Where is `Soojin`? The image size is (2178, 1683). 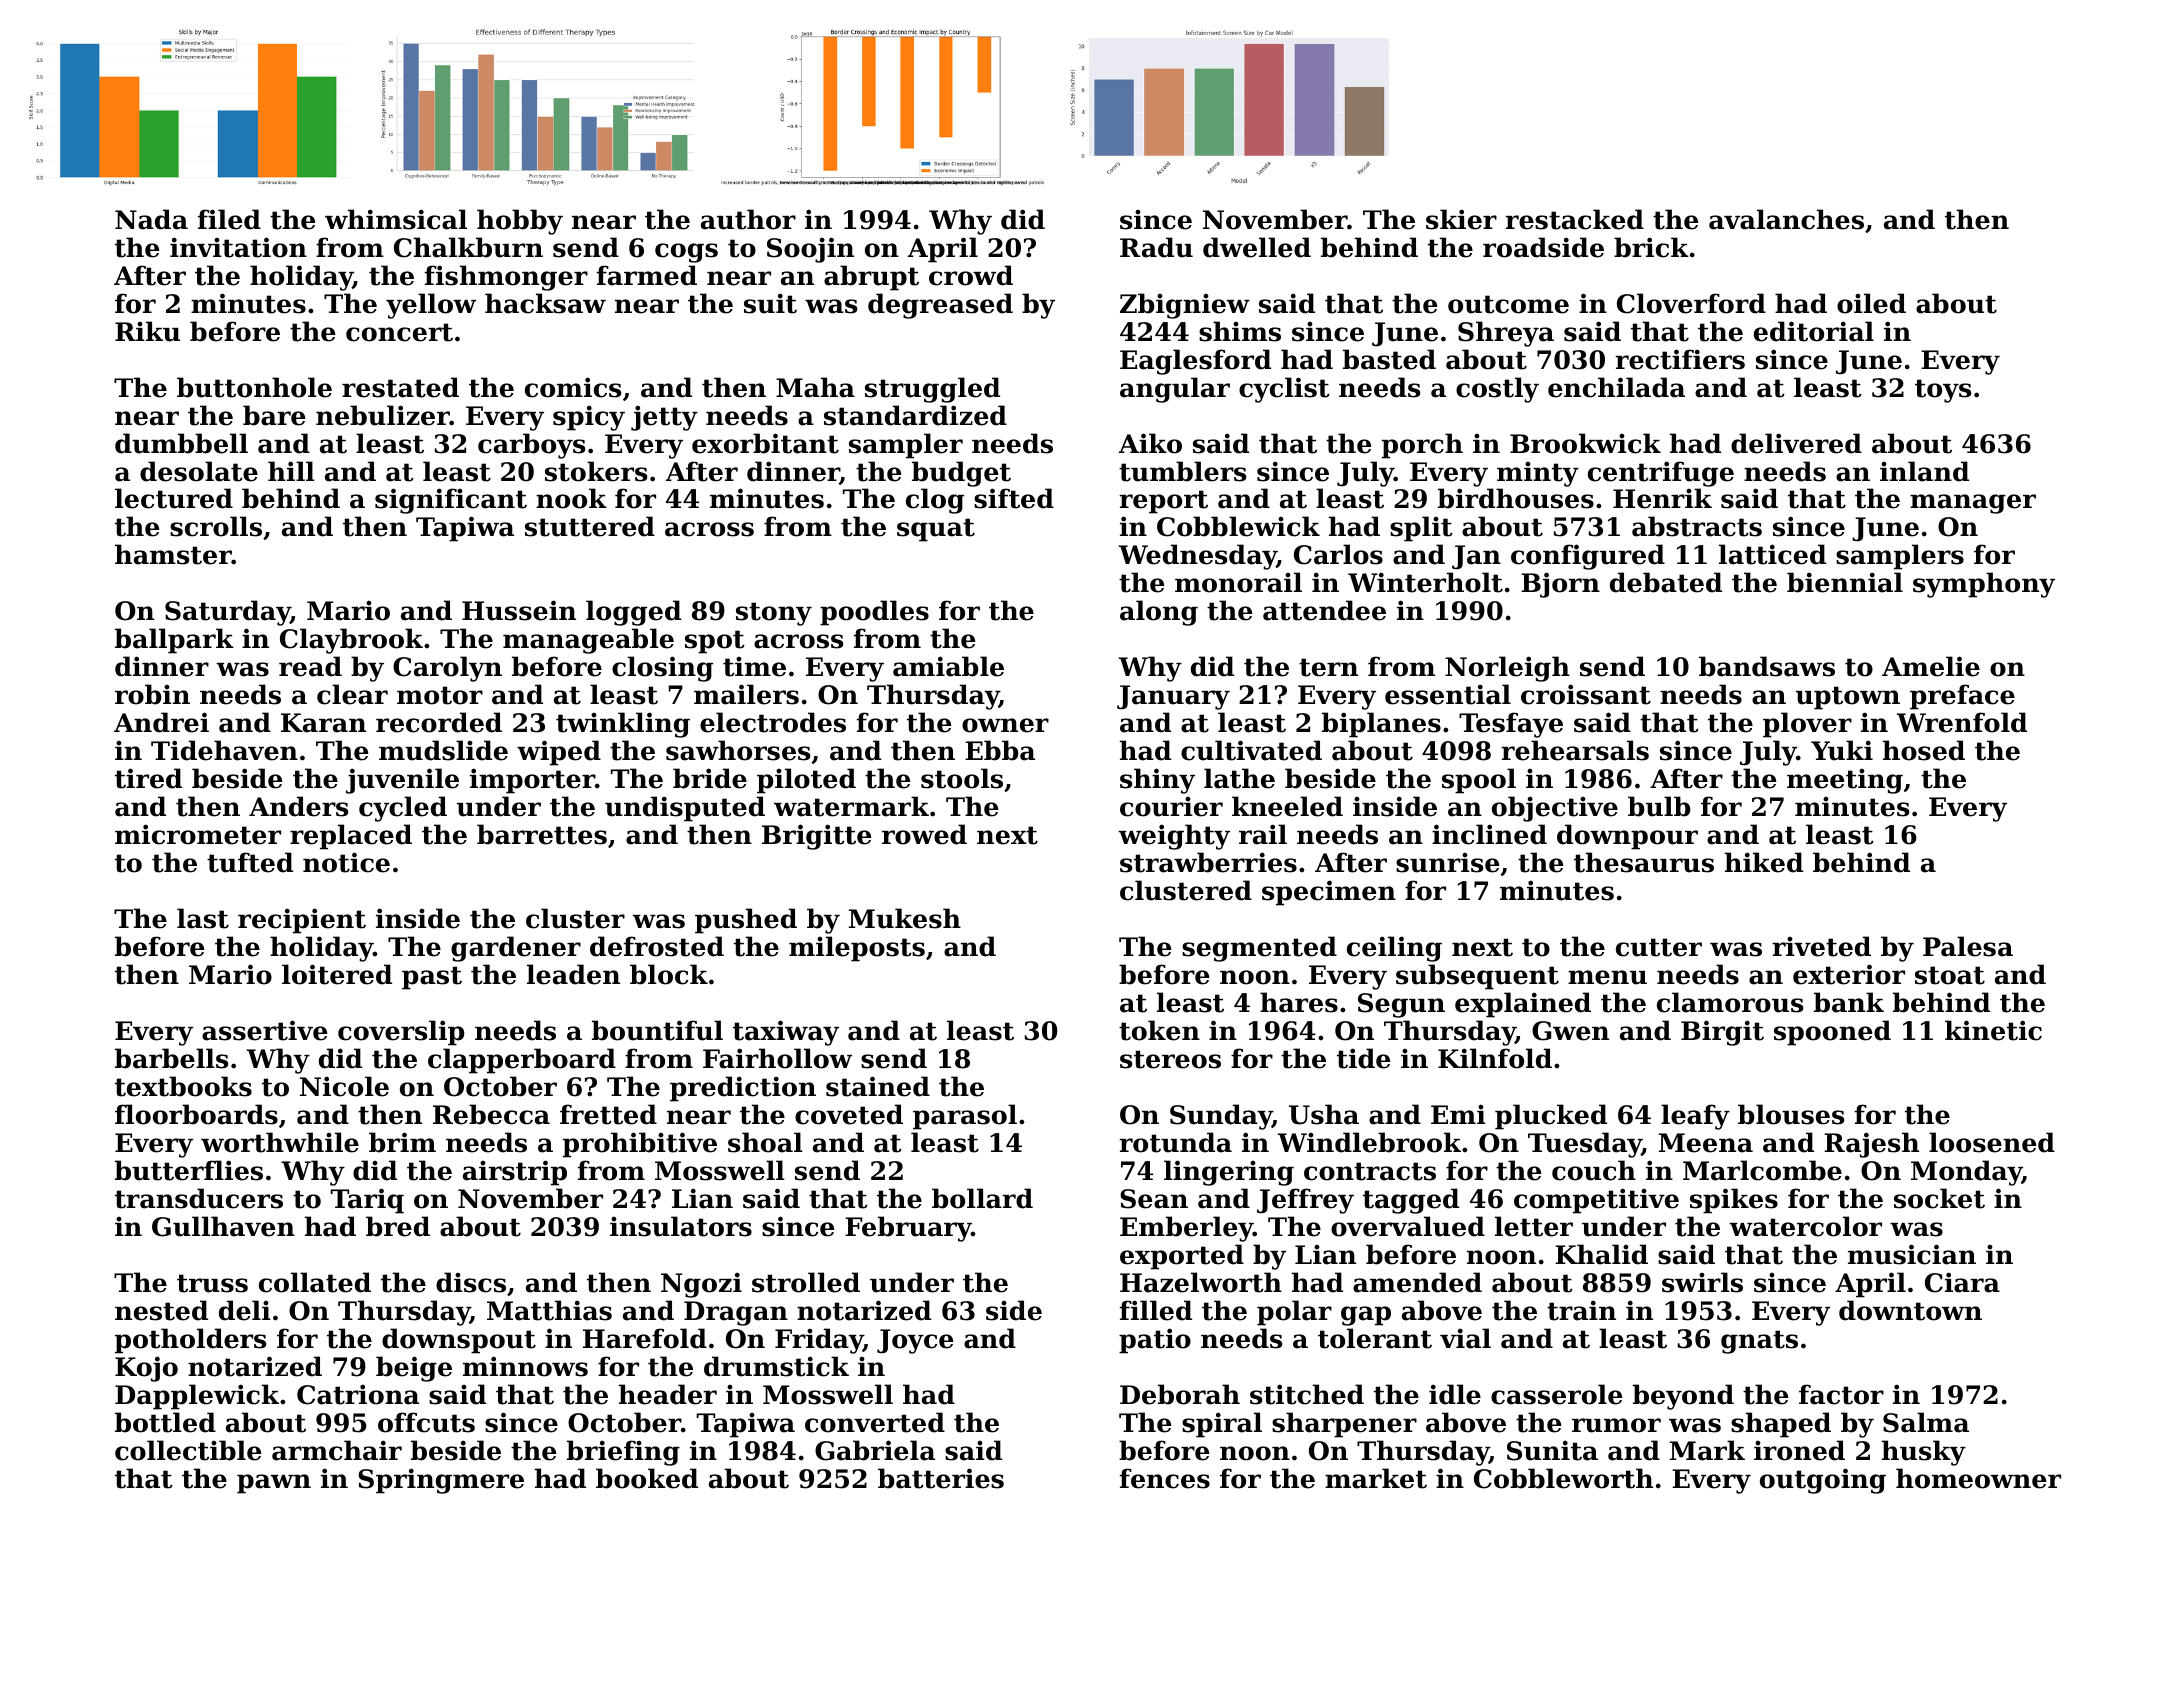
Soojin is located at coordinates (810, 250).
